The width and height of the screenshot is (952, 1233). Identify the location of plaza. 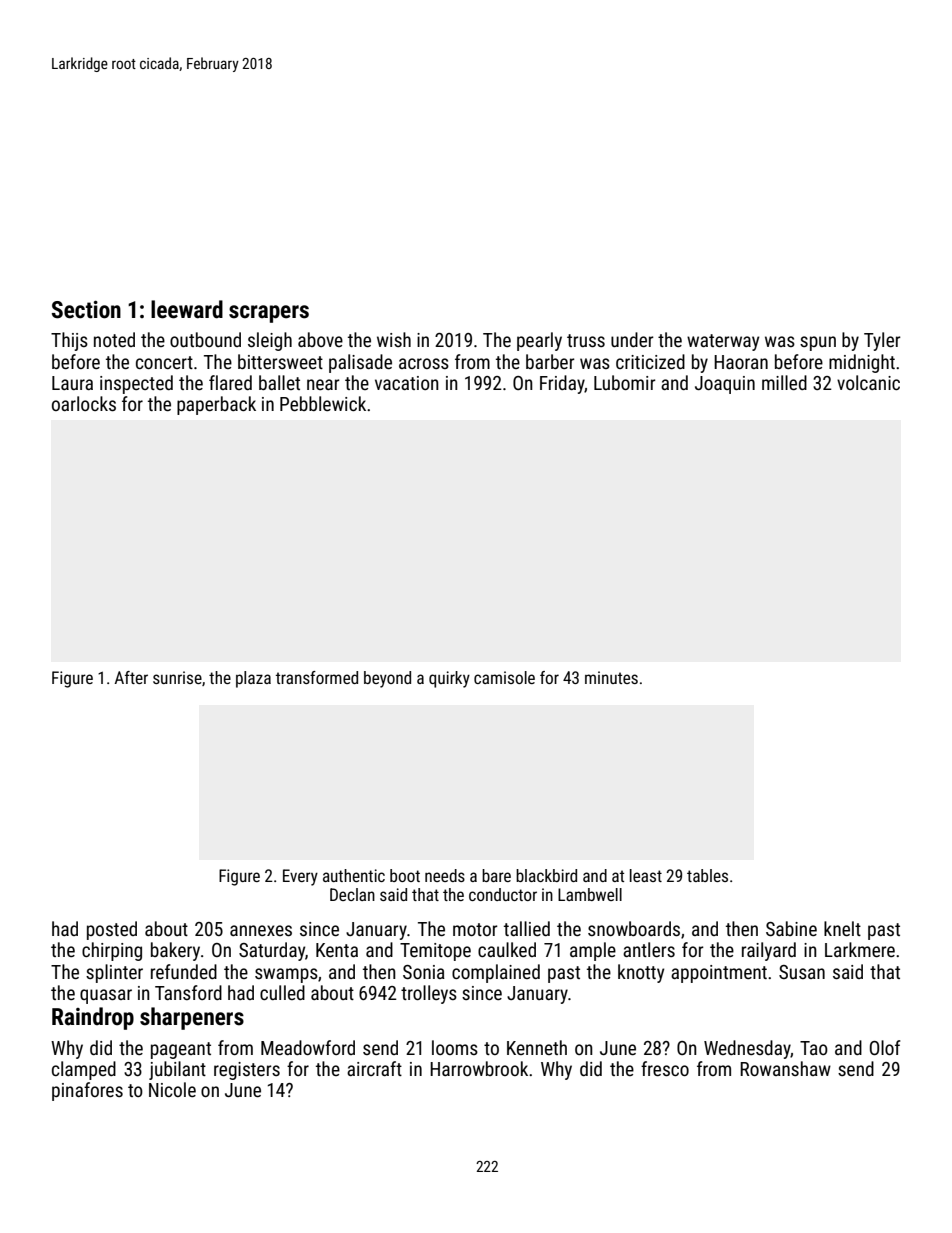
(253, 679).
